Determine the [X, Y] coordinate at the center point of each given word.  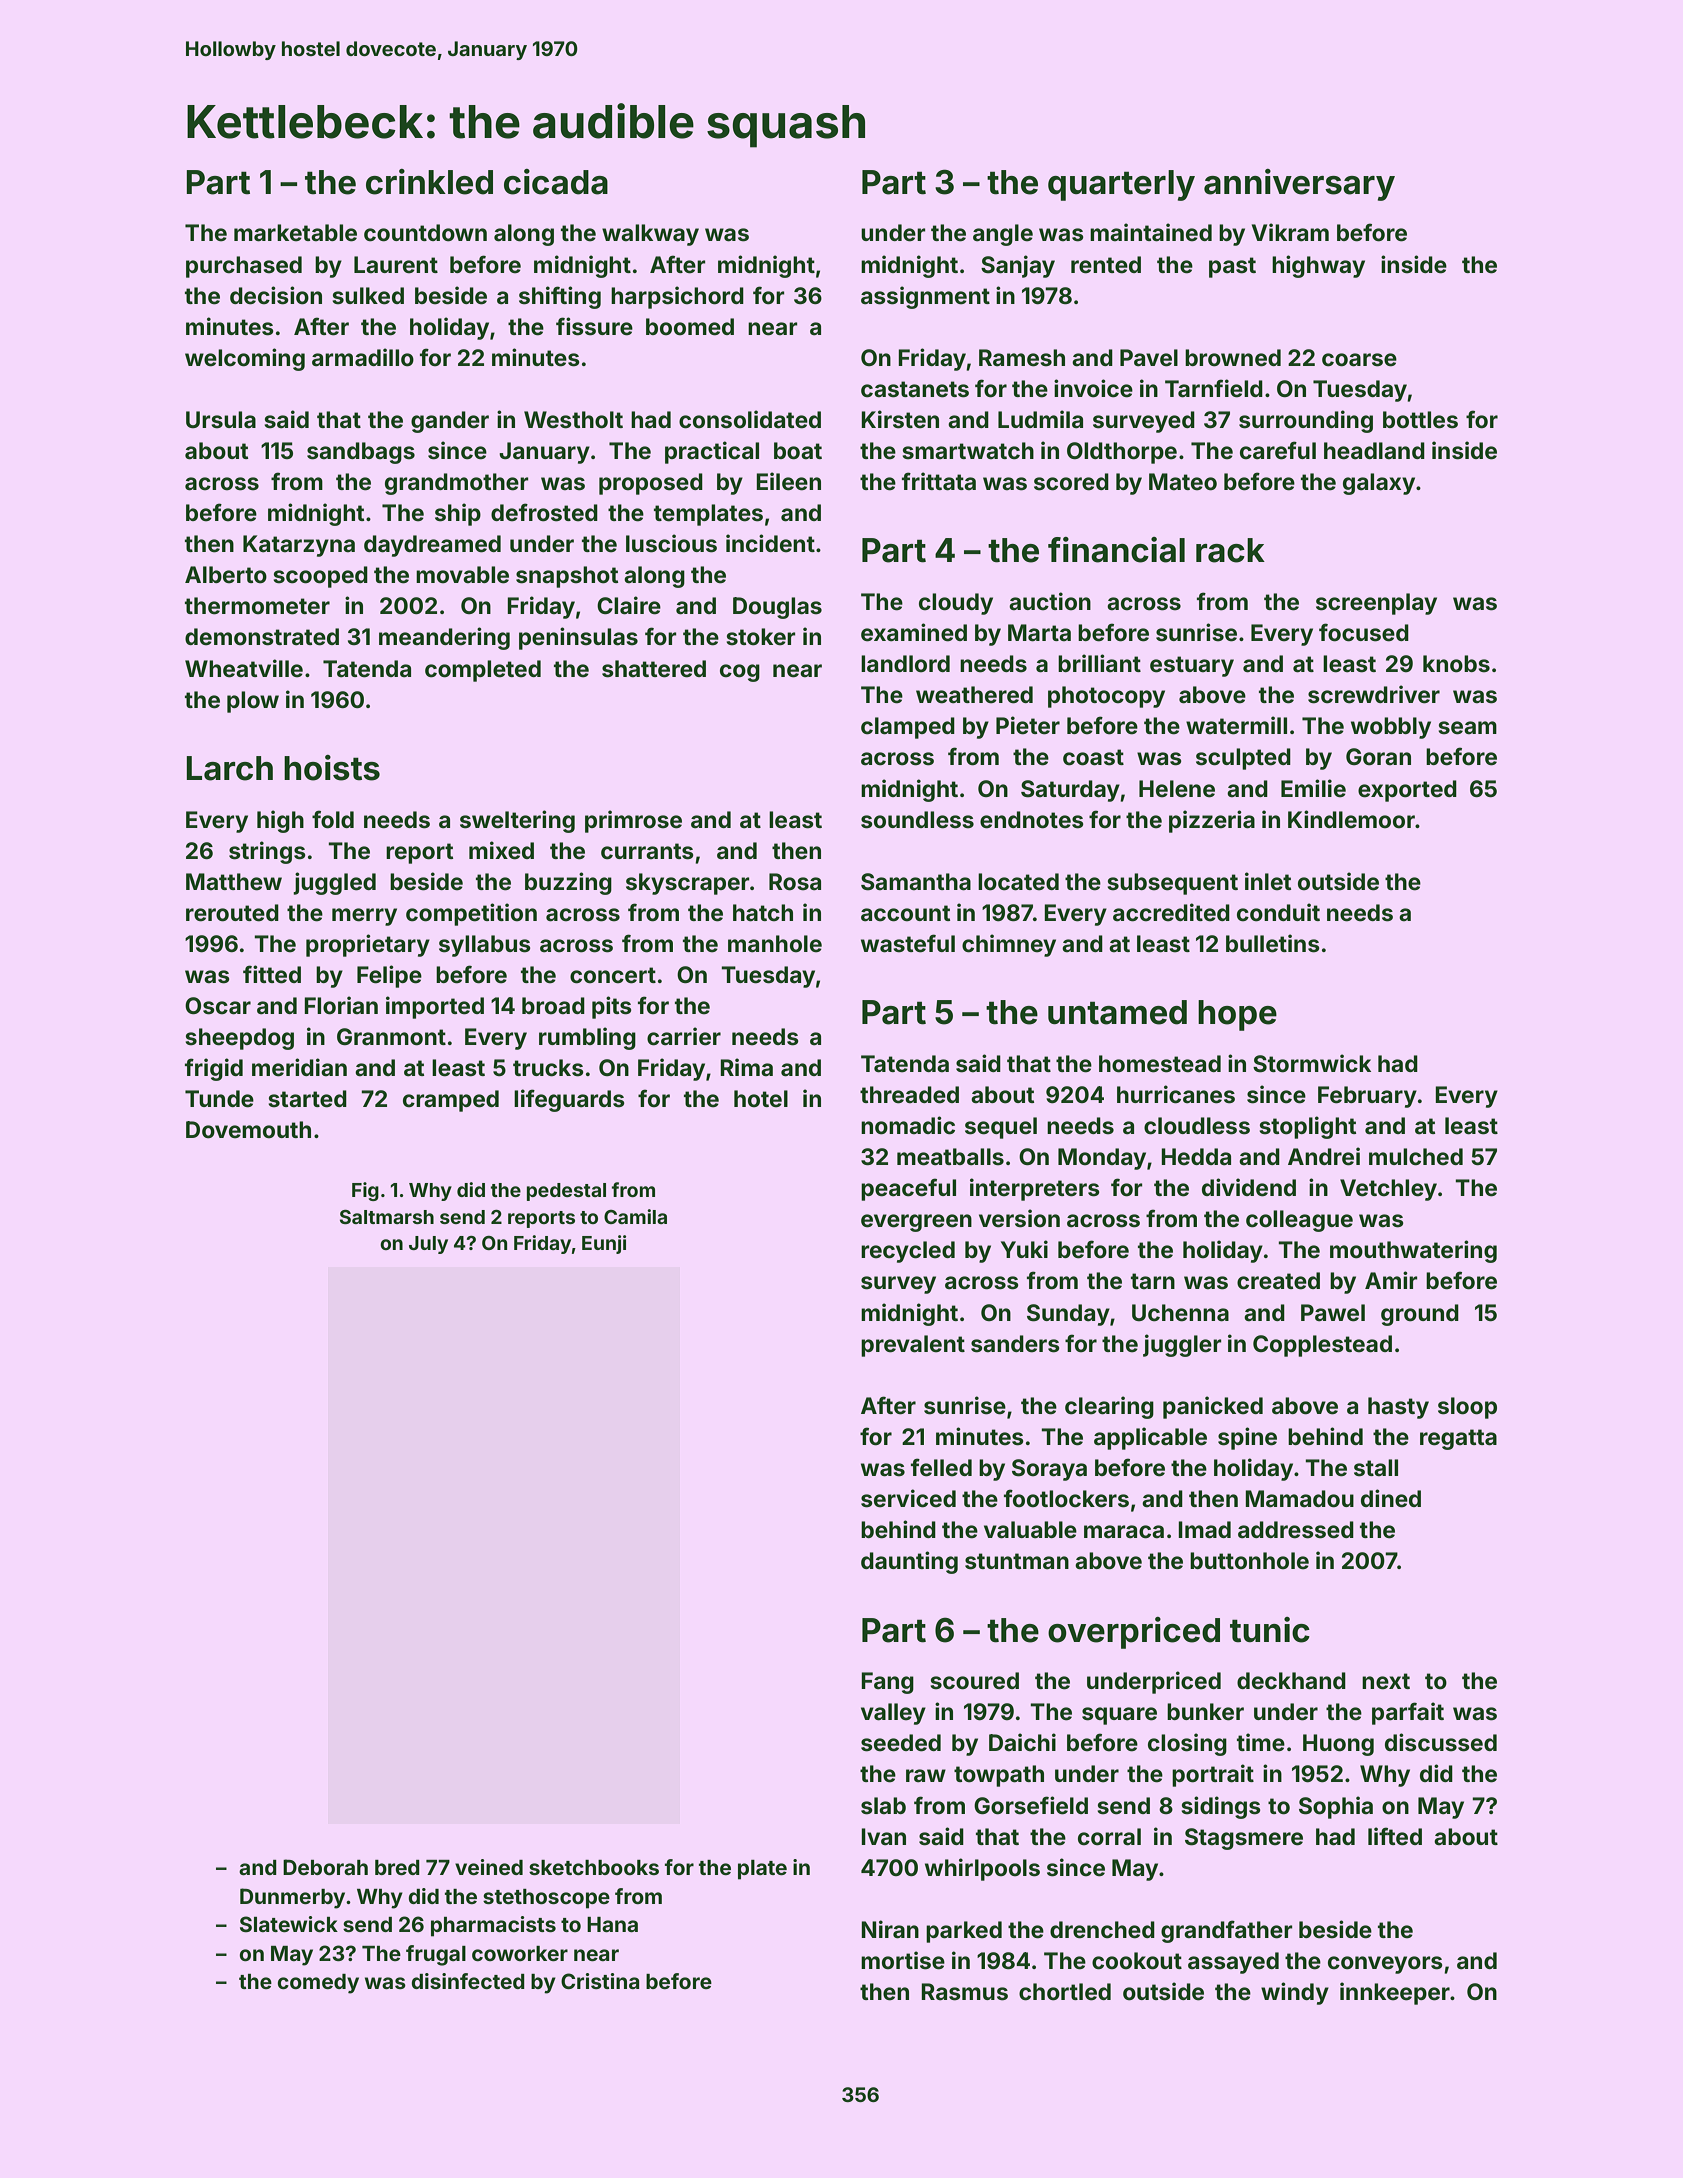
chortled [1065, 1992]
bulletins [1273, 943]
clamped [908, 728]
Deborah [325, 1867]
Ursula [221, 420]
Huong [1338, 1745]
